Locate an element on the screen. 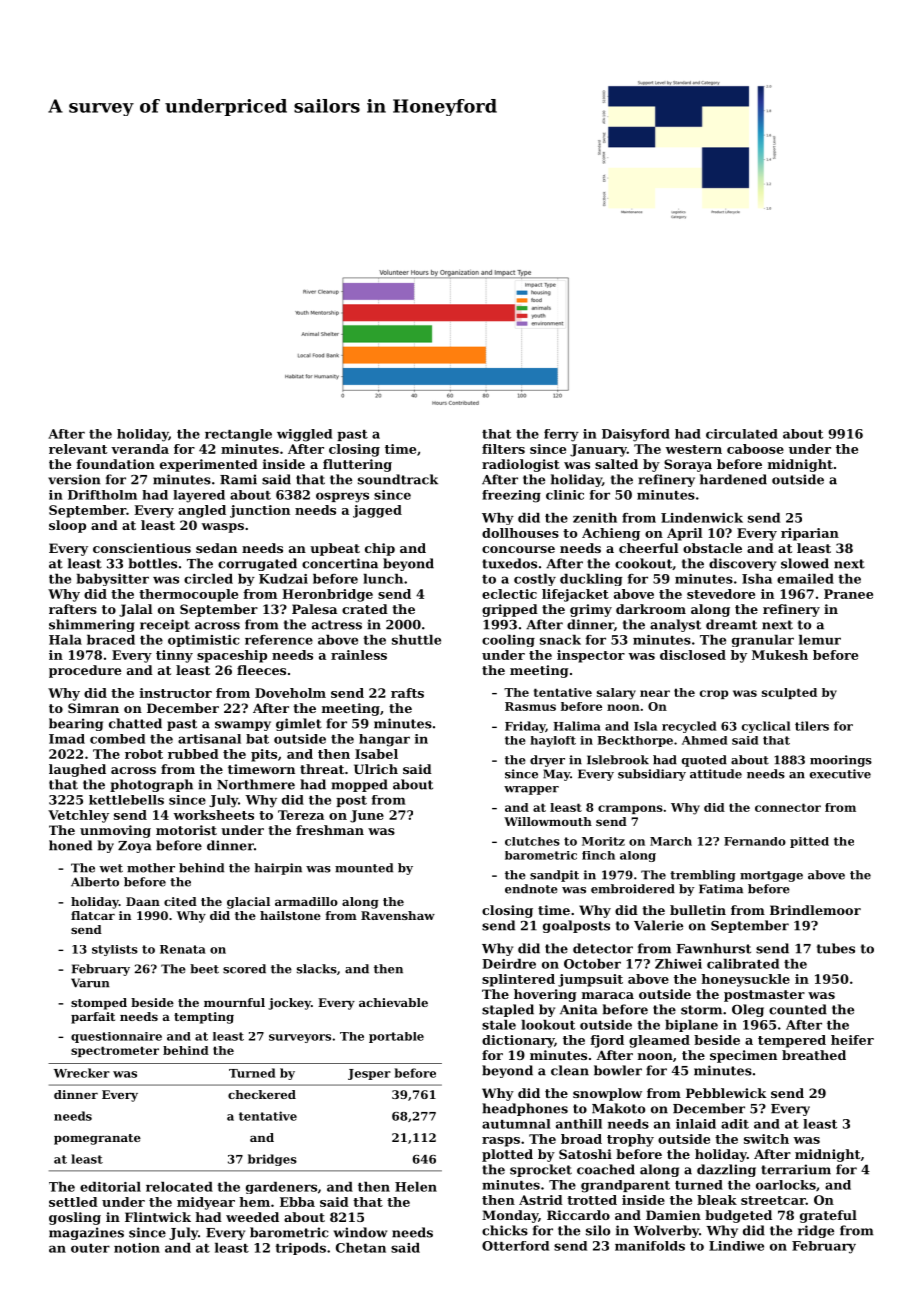 The image size is (924, 1308). ferry is located at coordinates (561, 435).
